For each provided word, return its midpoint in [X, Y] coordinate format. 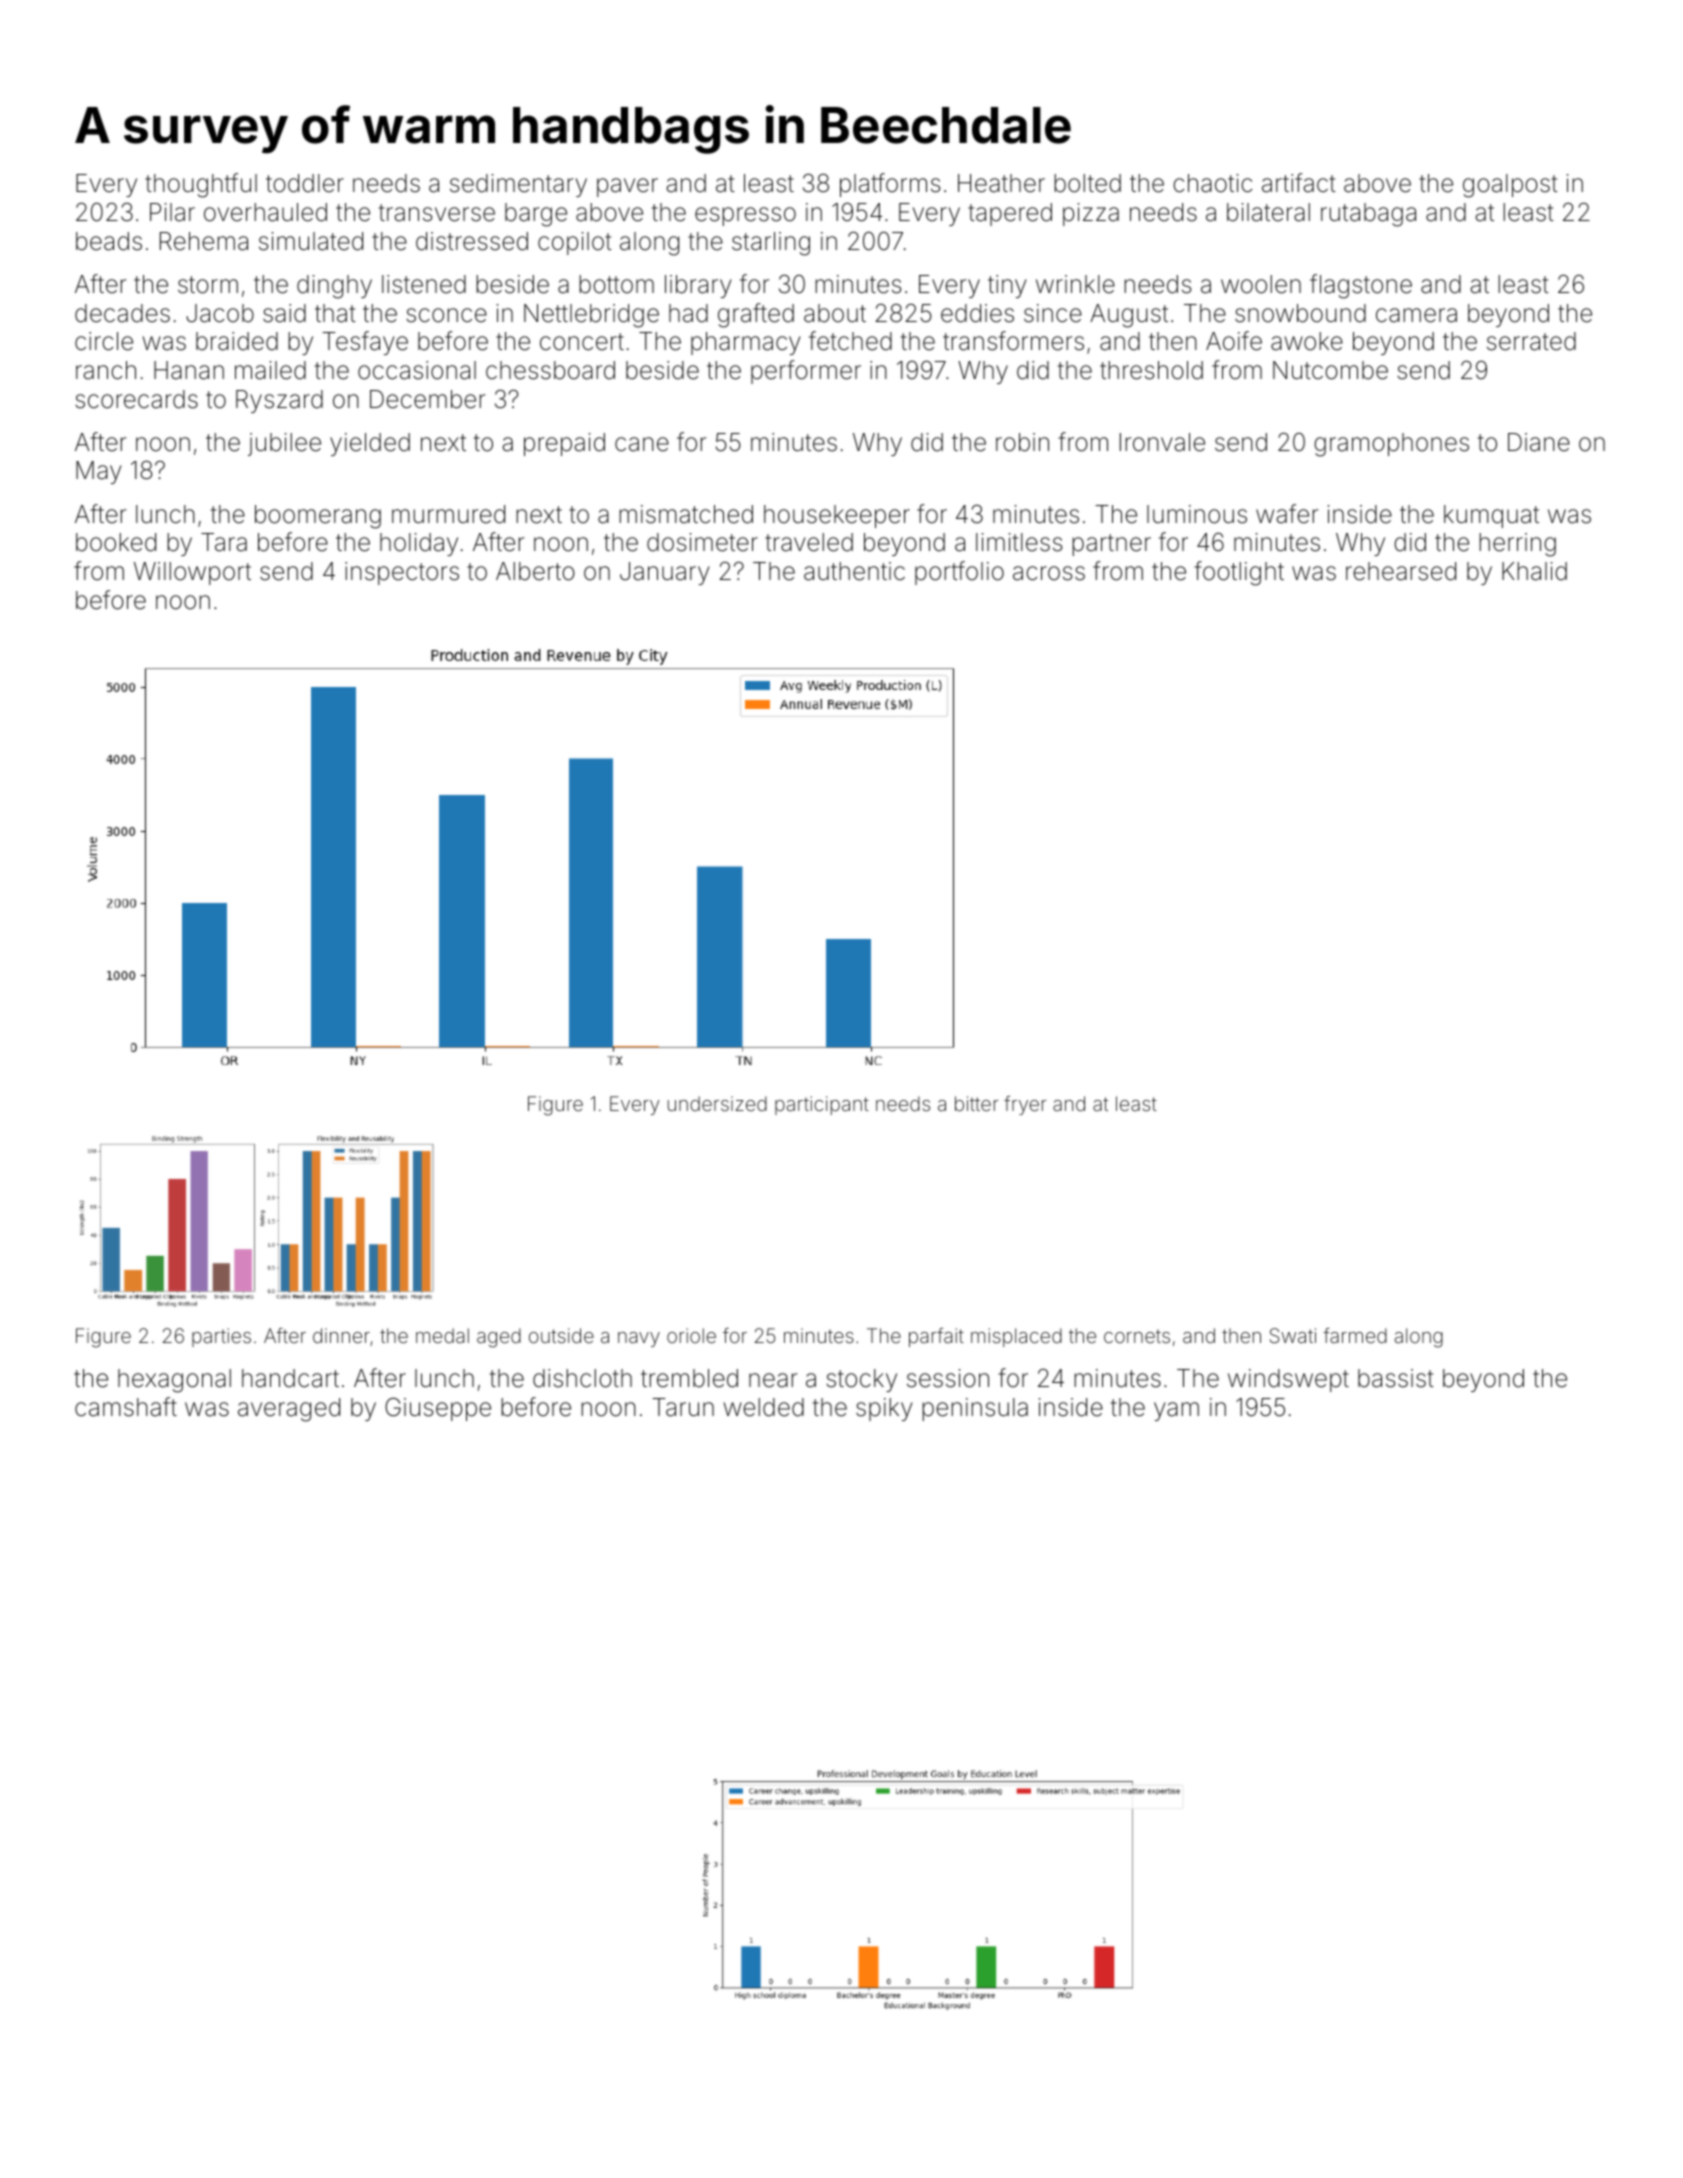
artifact [1299, 183]
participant [822, 1105]
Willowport [192, 573]
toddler [305, 183]
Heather [1001, 183]
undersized [717, 1103]
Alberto [535, 571]
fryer [1025, 1105]
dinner [341, 1335]
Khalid [1534, 571]
